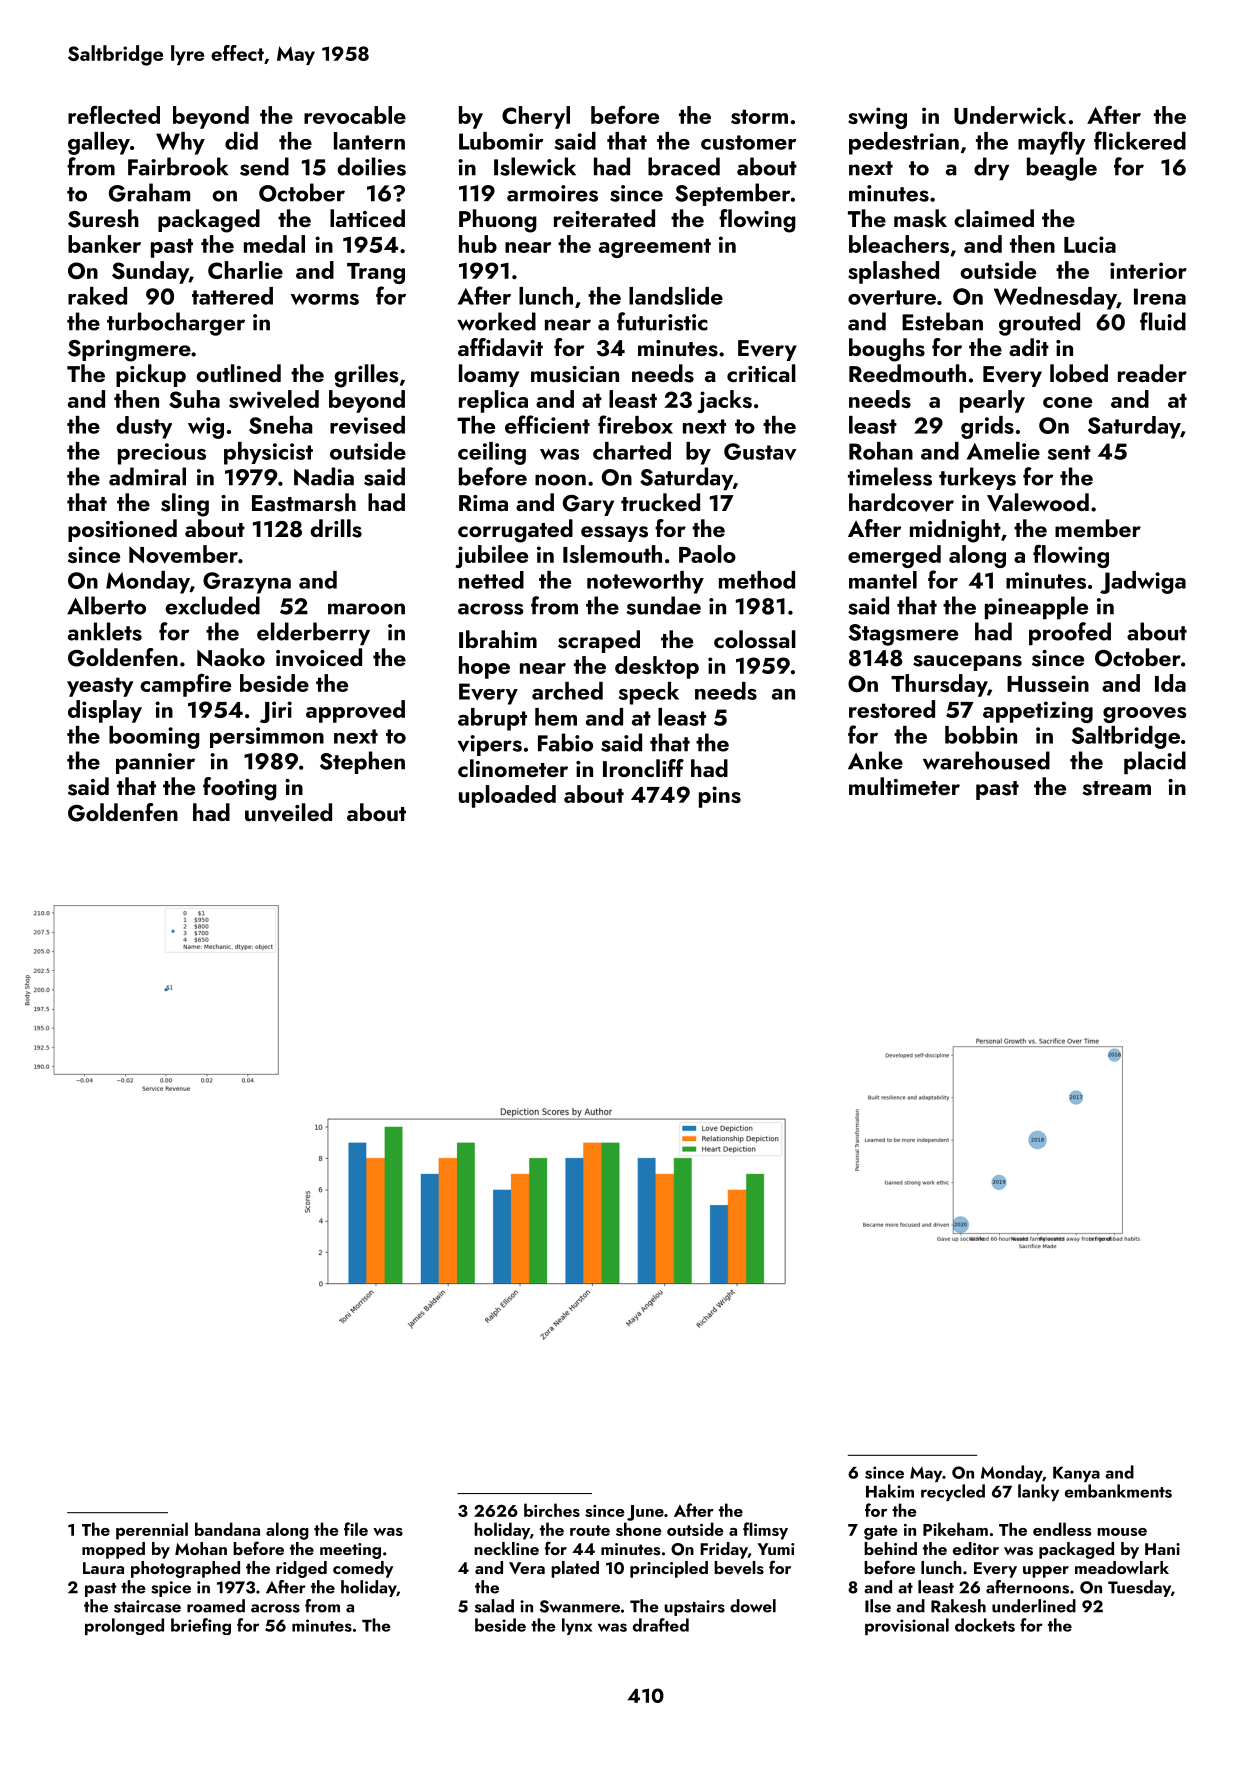 The height and width of the screenshot is (1774, 1254). I want to click on Suresh, so click(103, 218).
